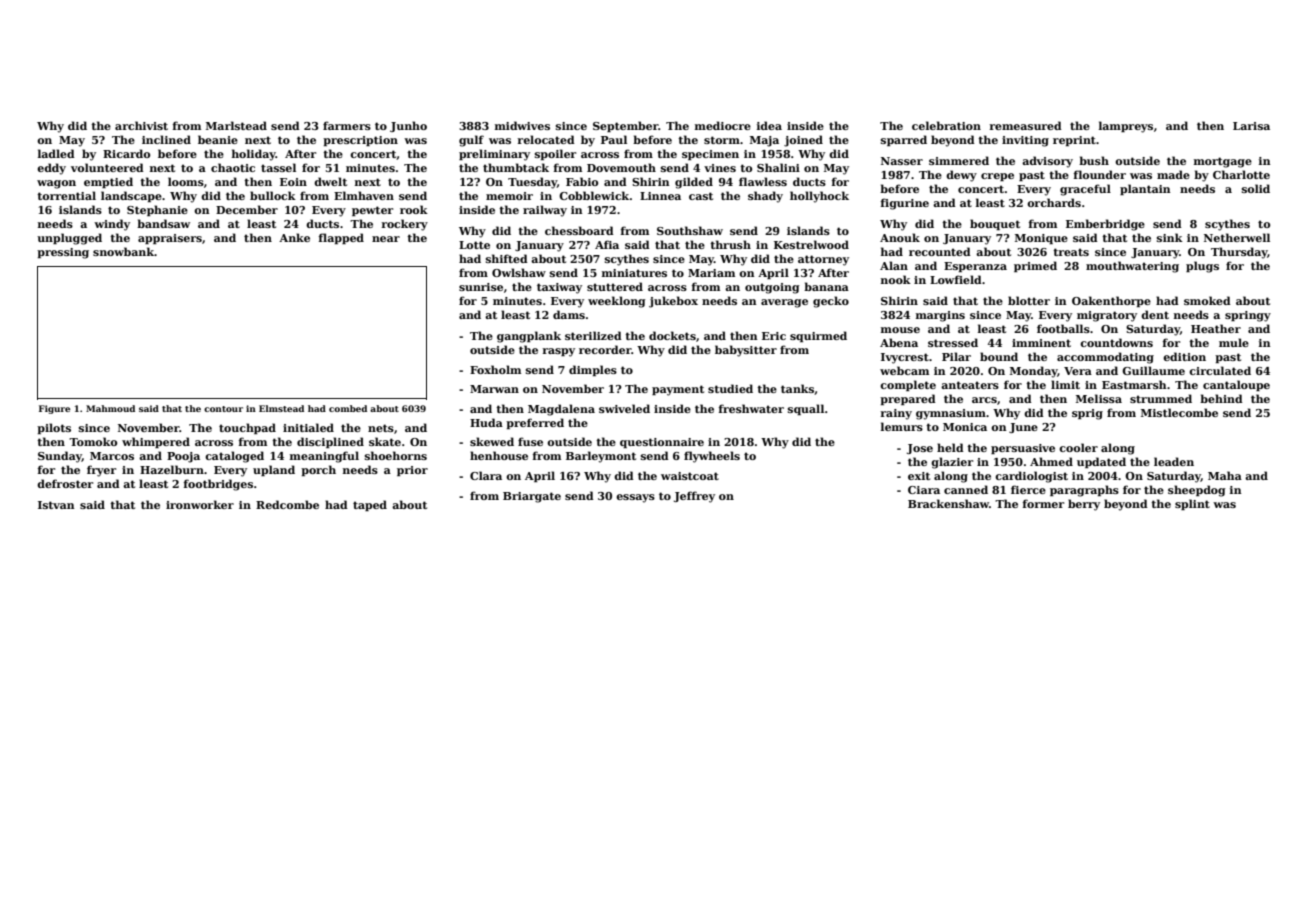  What do you see at coordinates (1126, 127) in the screenshot?
I see `lampreys` at bounding box center [1126, 127].
